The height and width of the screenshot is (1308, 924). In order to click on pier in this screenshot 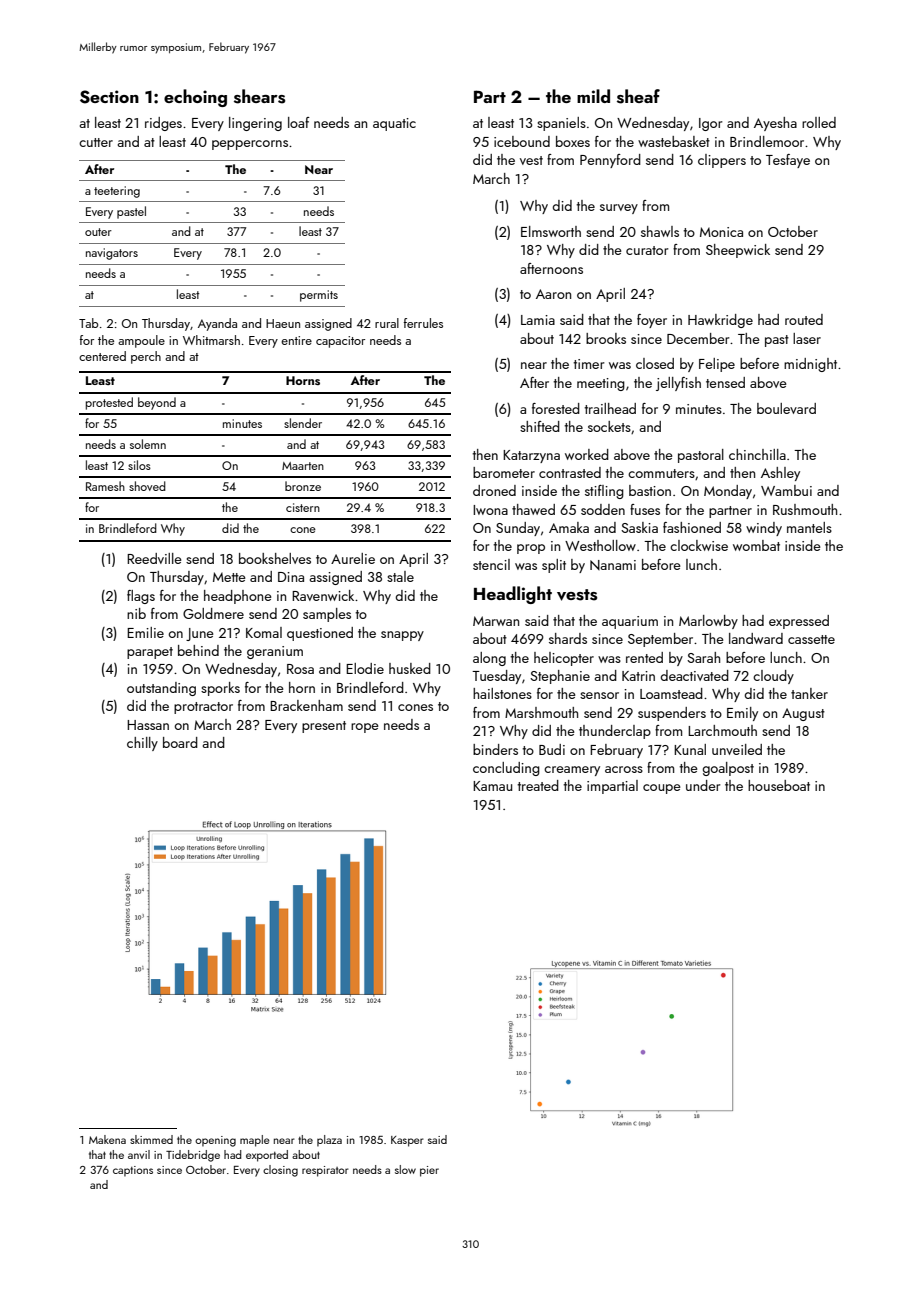, I will do `click(429, 1171)`.
